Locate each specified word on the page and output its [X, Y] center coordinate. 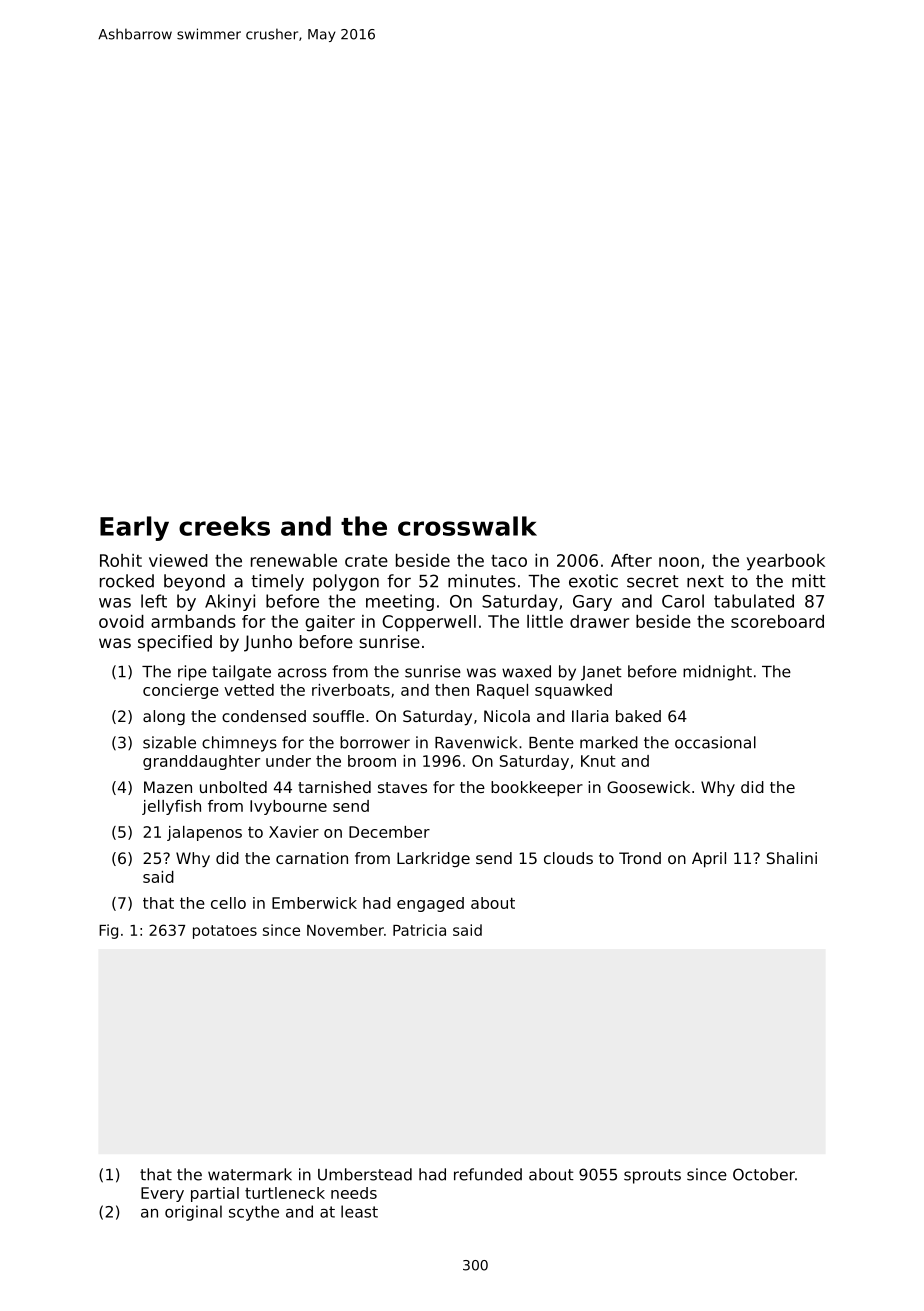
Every [162, 1194]
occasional [715, 742]
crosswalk [467, 526]
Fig [108, 931]
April [709, 860]
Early [134, 528]
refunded [488, 1174]
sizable [169, 742]
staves [402, 787]
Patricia [419, 930]
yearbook [786, 562]
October [764, 1174]
